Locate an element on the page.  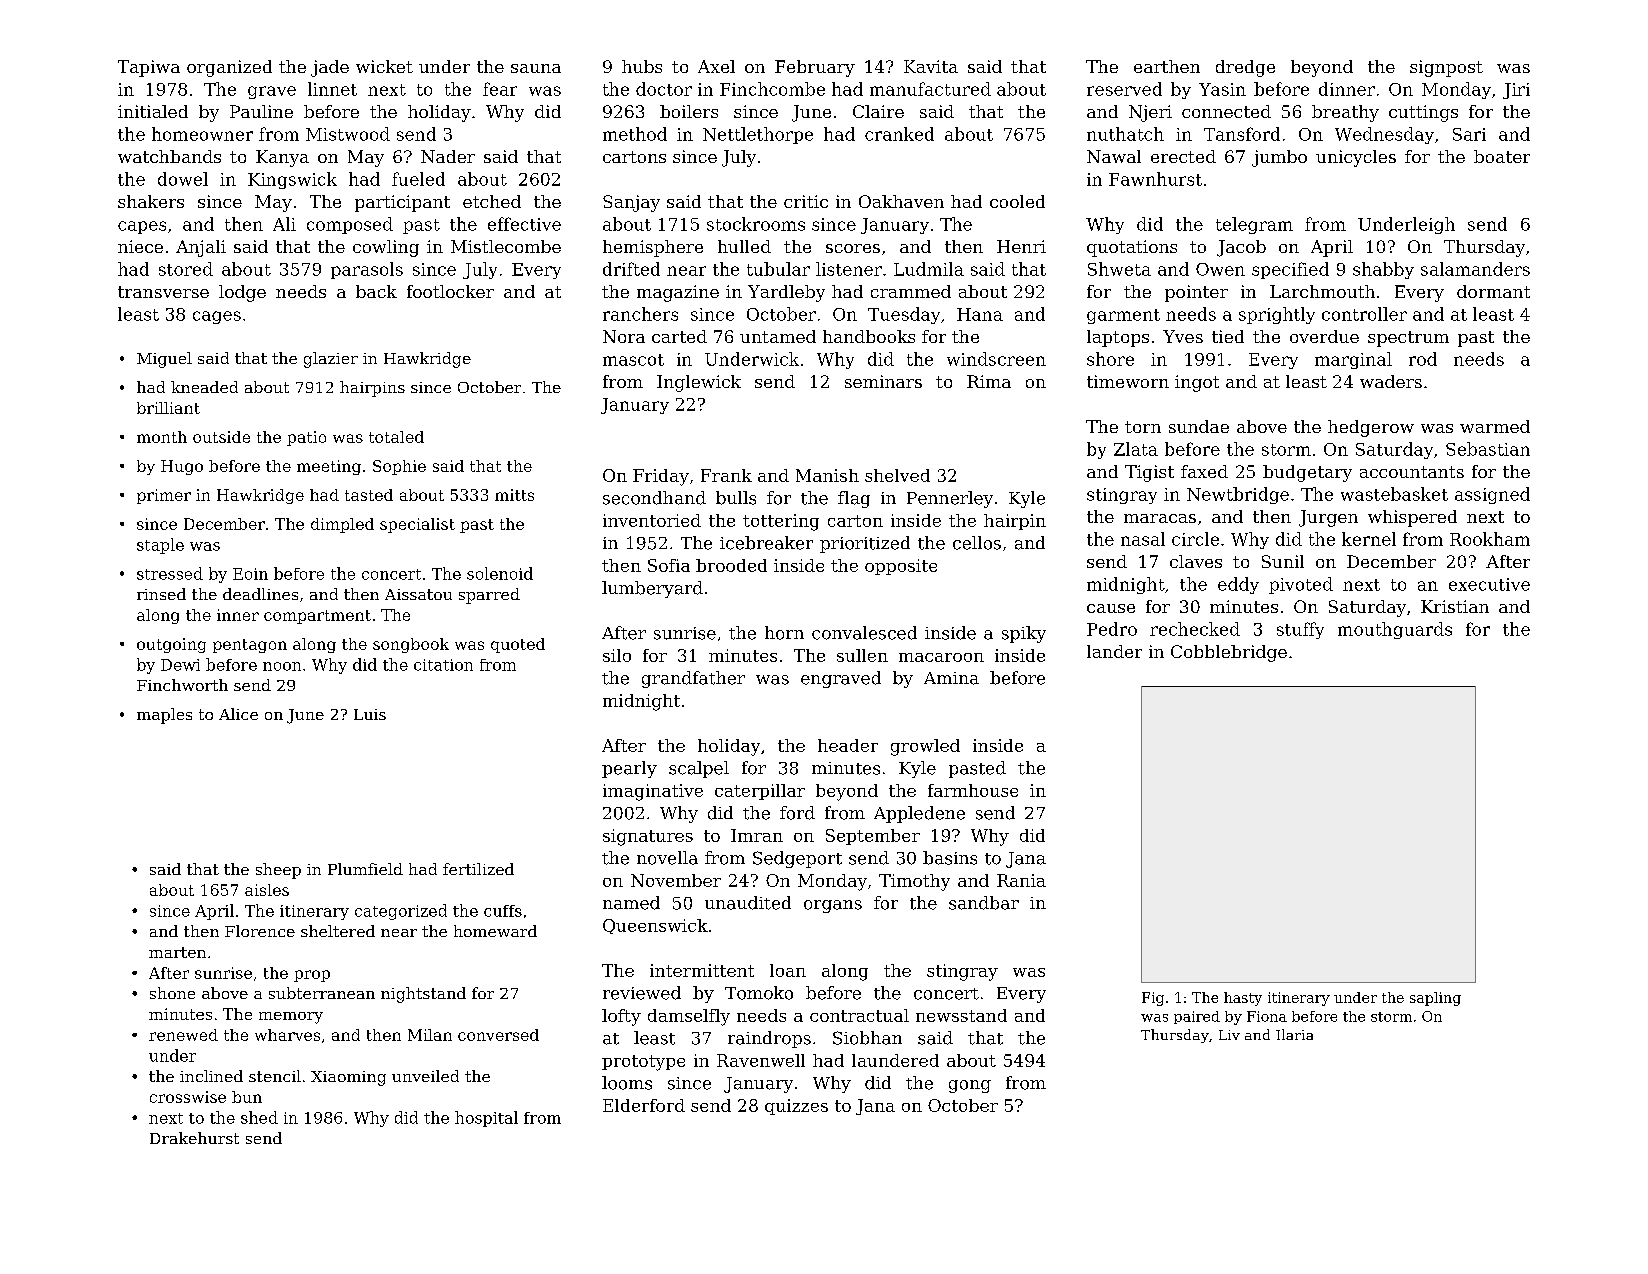
quizzes is located at coordinates (796, 1107).
